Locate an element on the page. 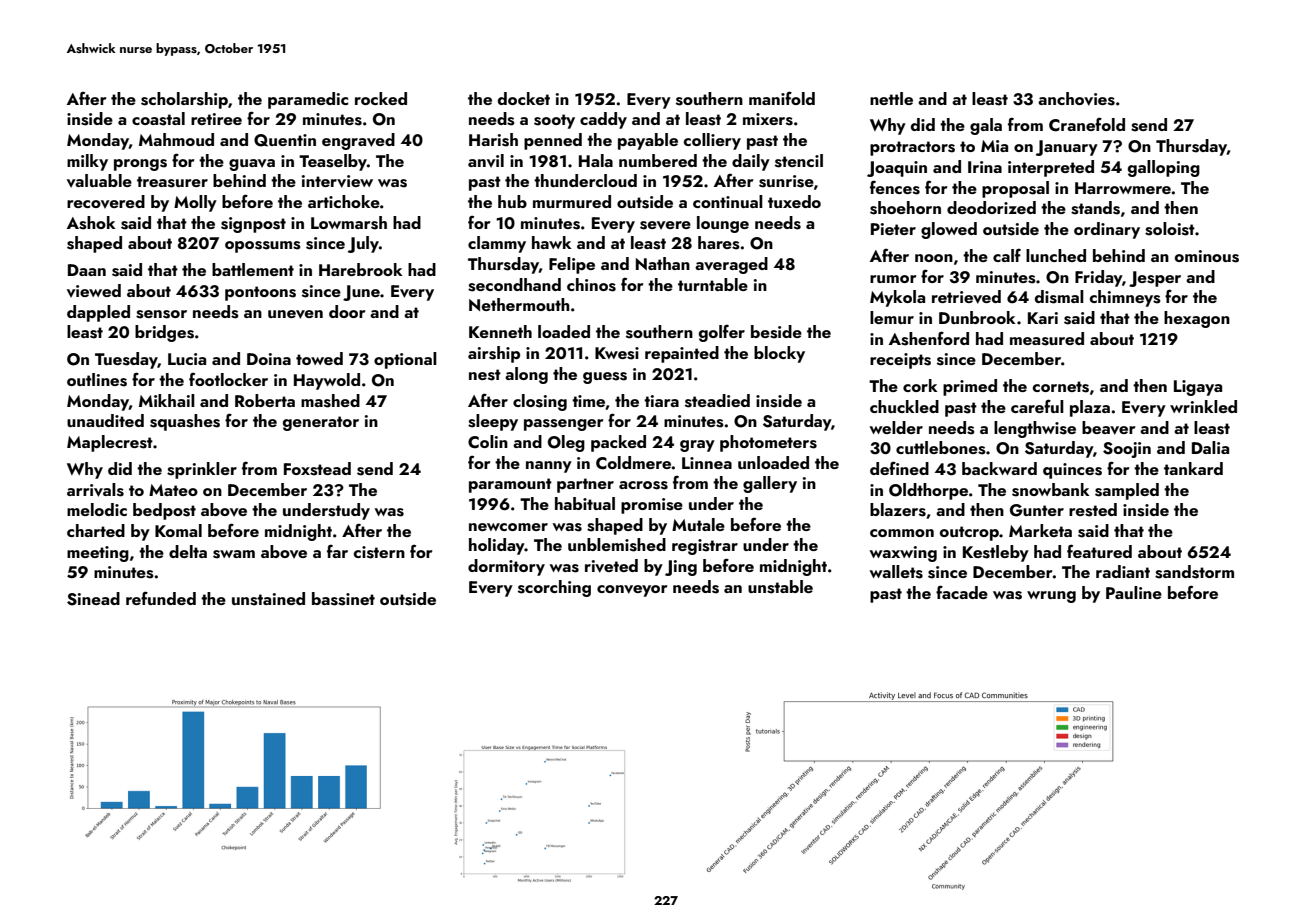 The image size is (1308, 924). unstable is located at coordinates (780, 587).
